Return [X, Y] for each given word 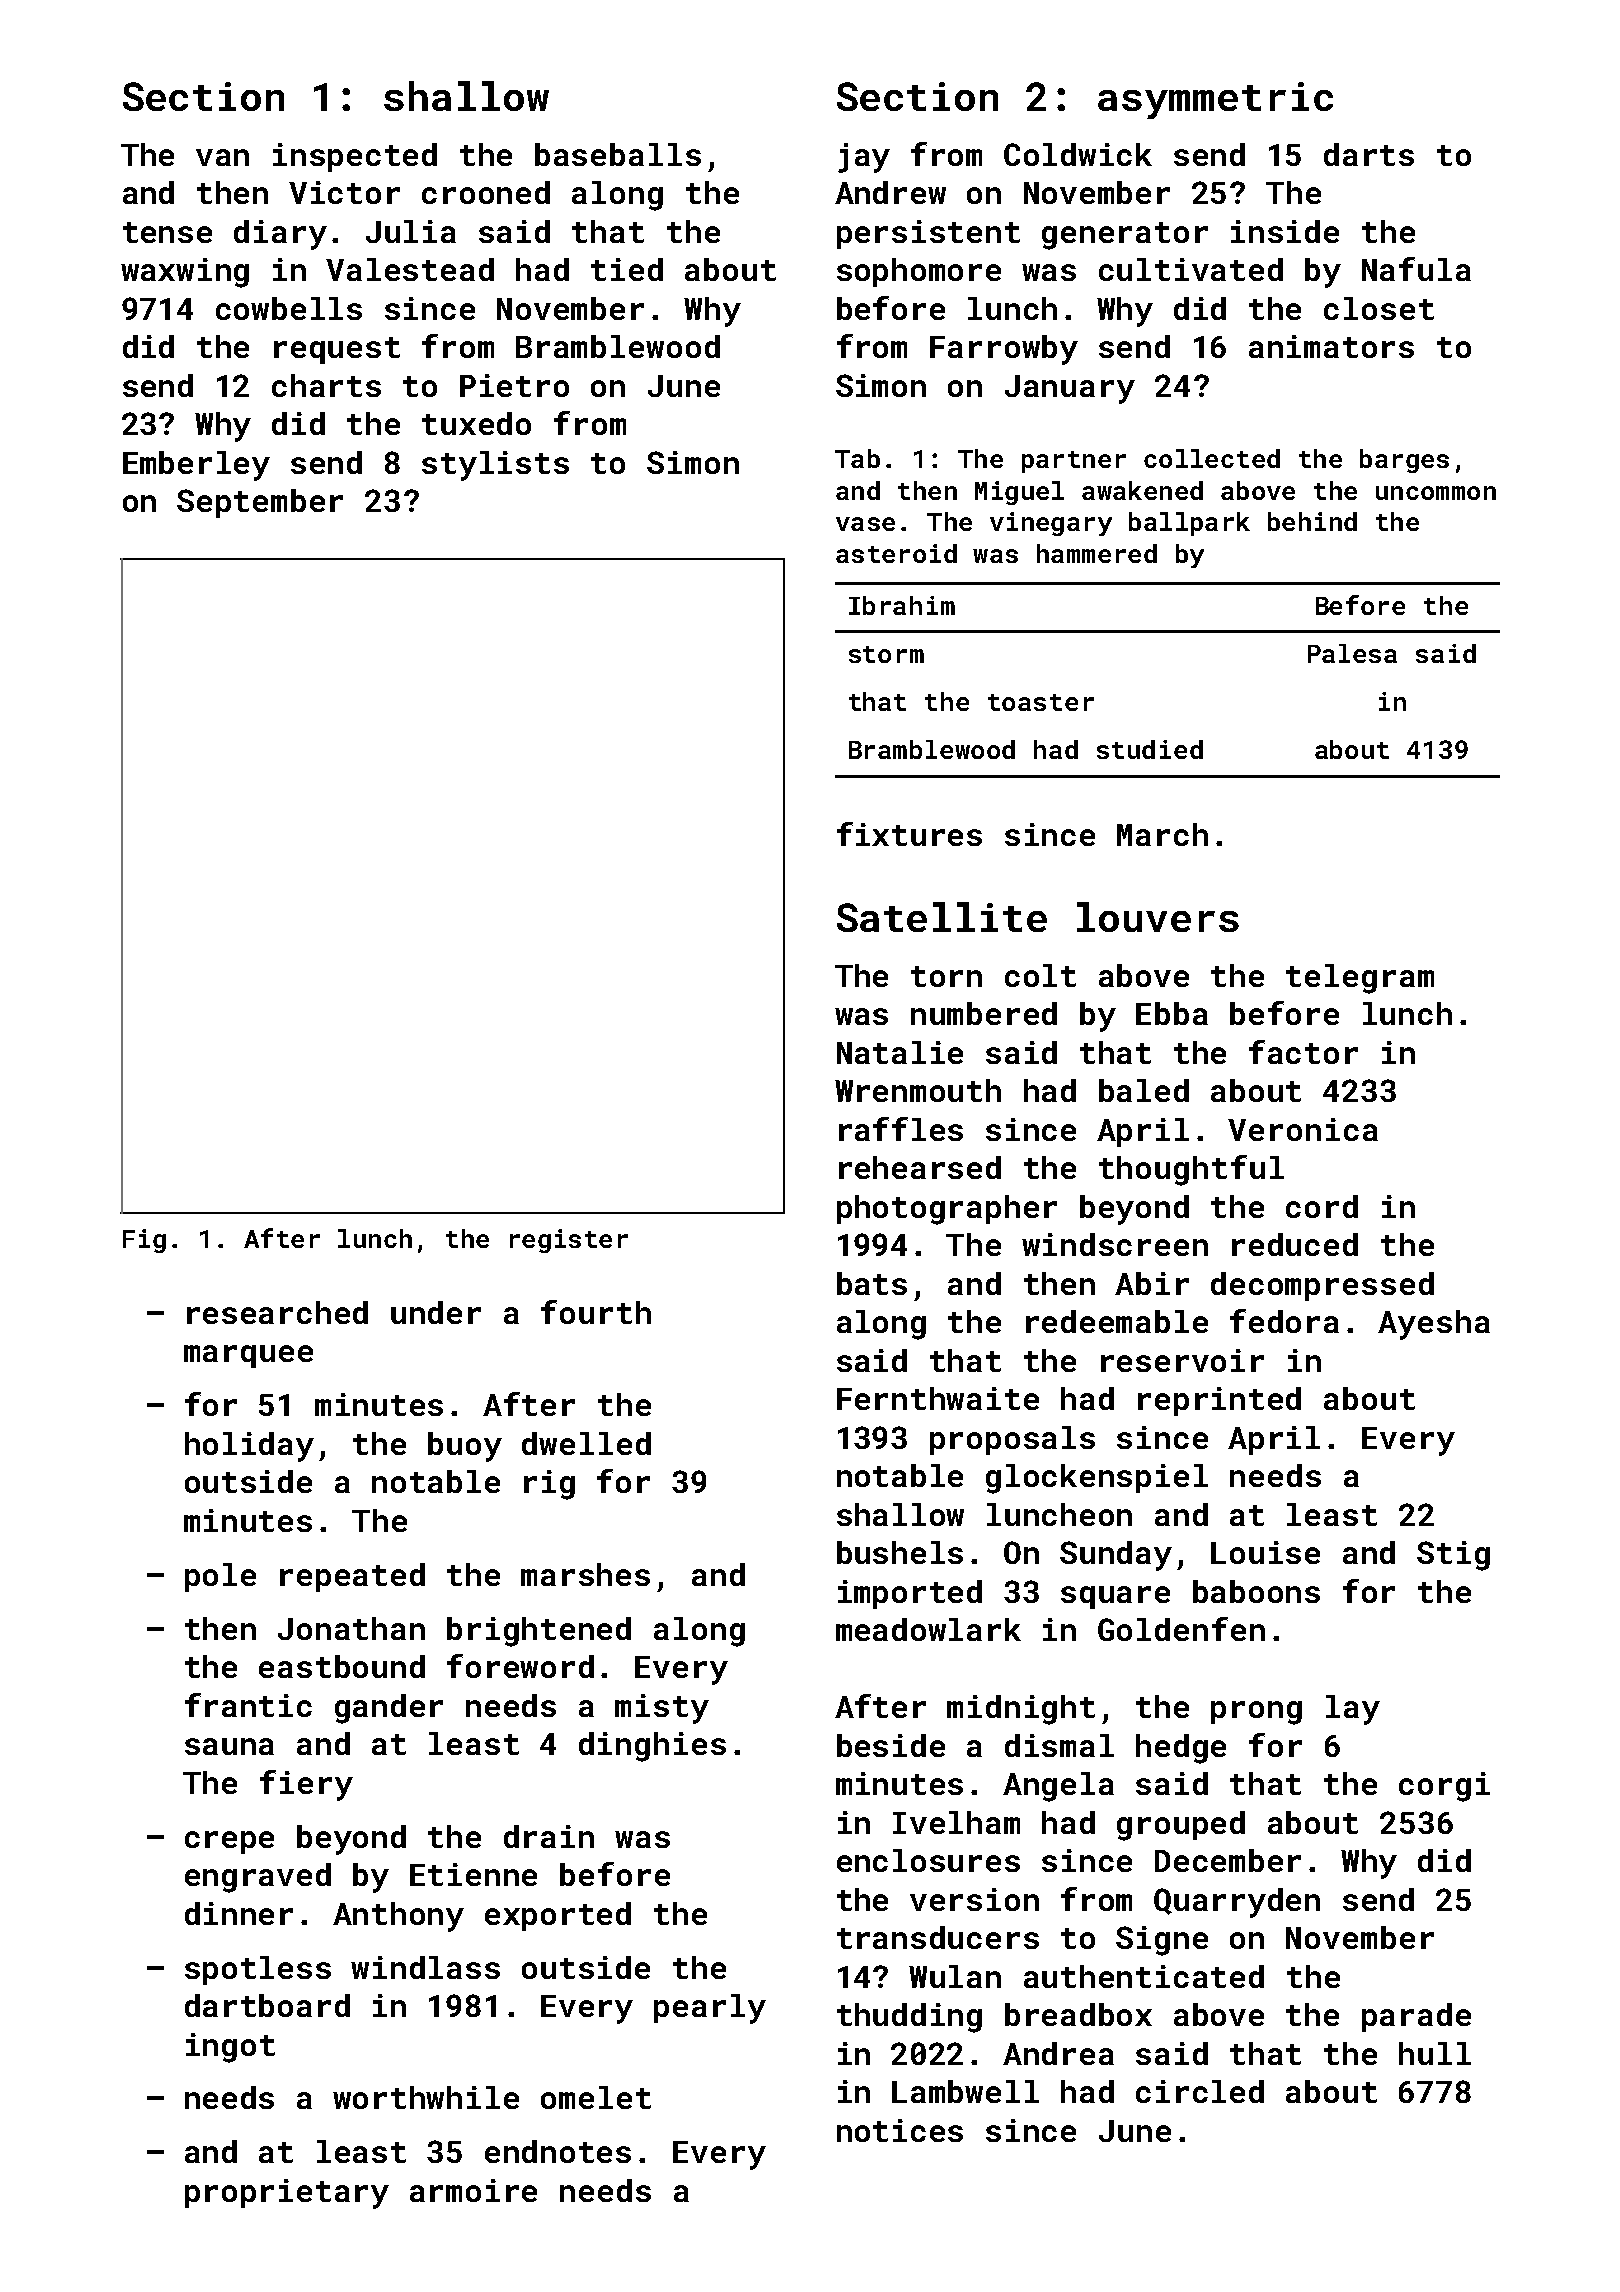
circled [1200, 2091]
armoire [473, 2190]
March [1162, 834]
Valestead [410, 269]
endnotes [558, 2151]
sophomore [919, 272]
